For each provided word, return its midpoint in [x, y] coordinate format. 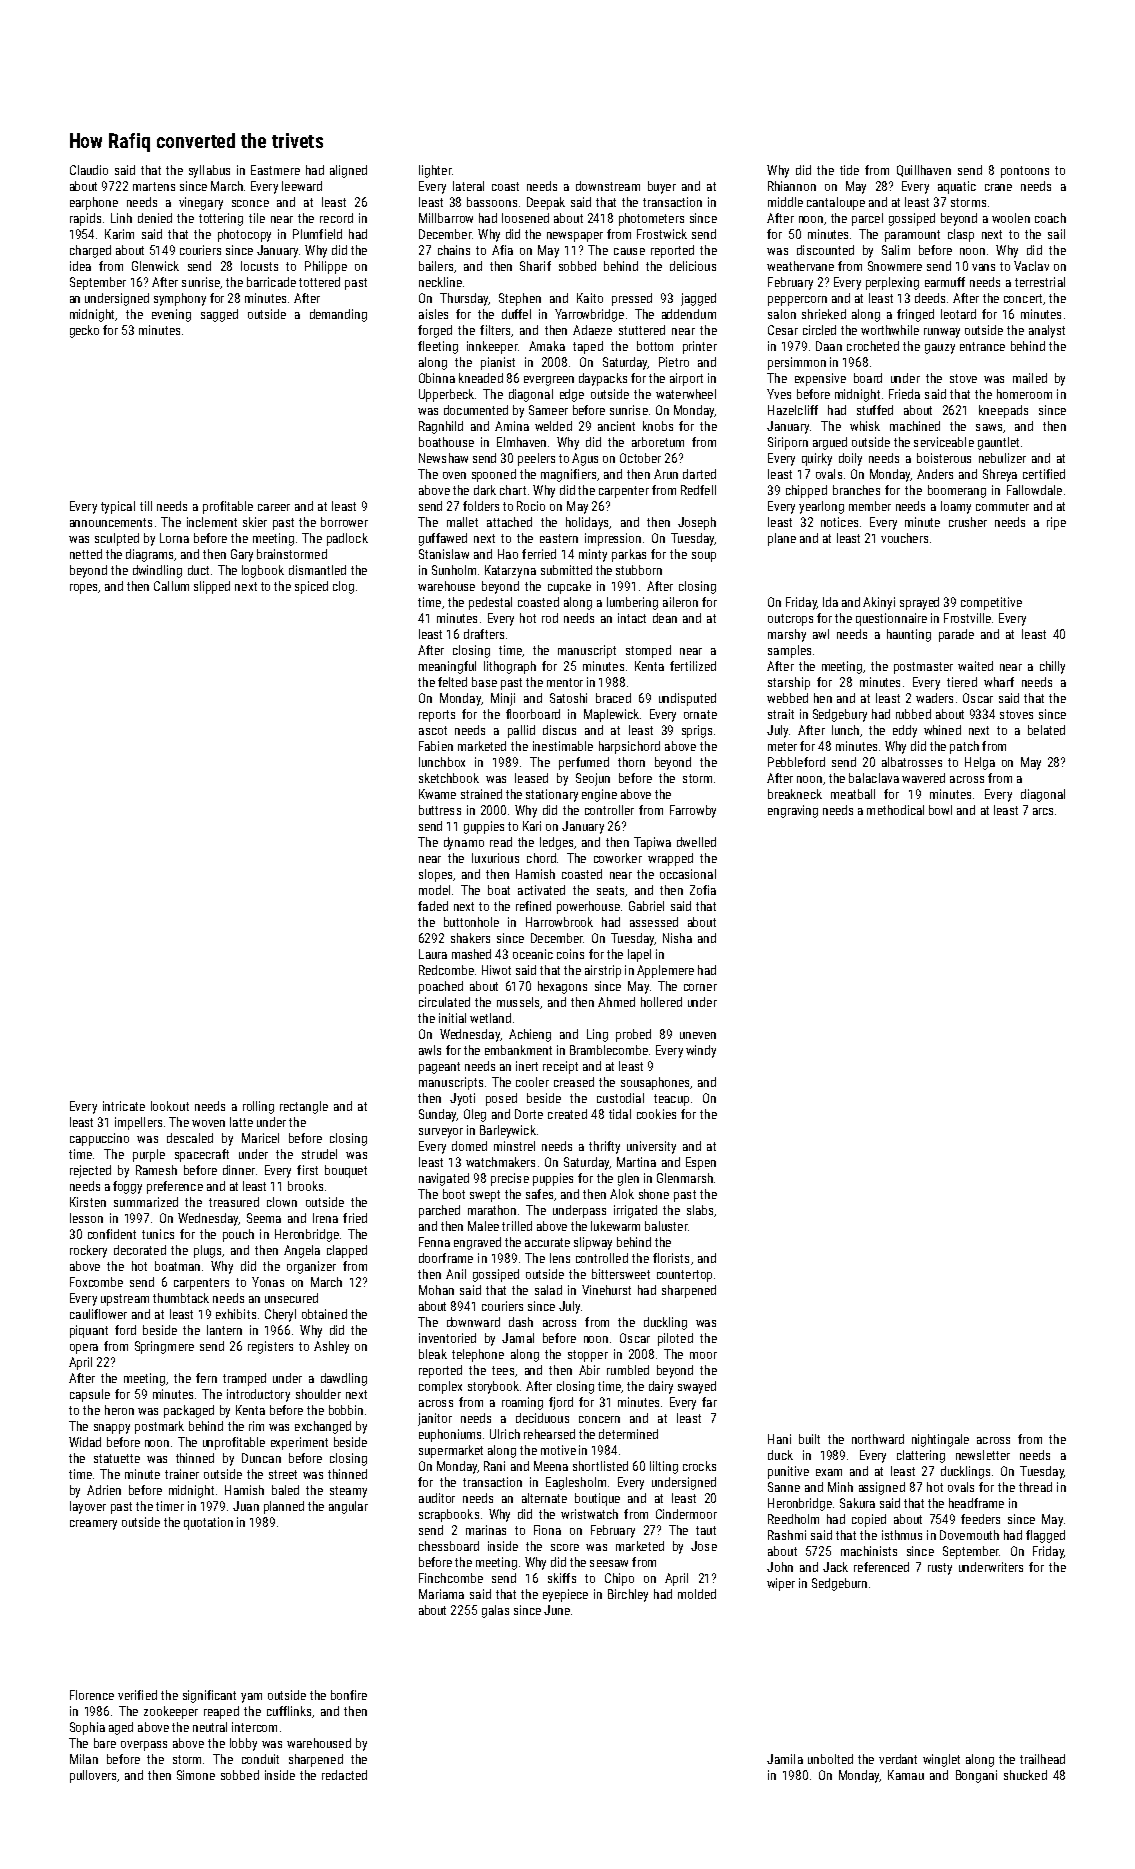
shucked [1025, 1775]
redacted [344, 1775]
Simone [196, 1775]
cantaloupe [836, 203]
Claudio [89, 170]
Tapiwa [652, 843]
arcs [1043, 811]
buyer [662, 187]
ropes [83, 589]
